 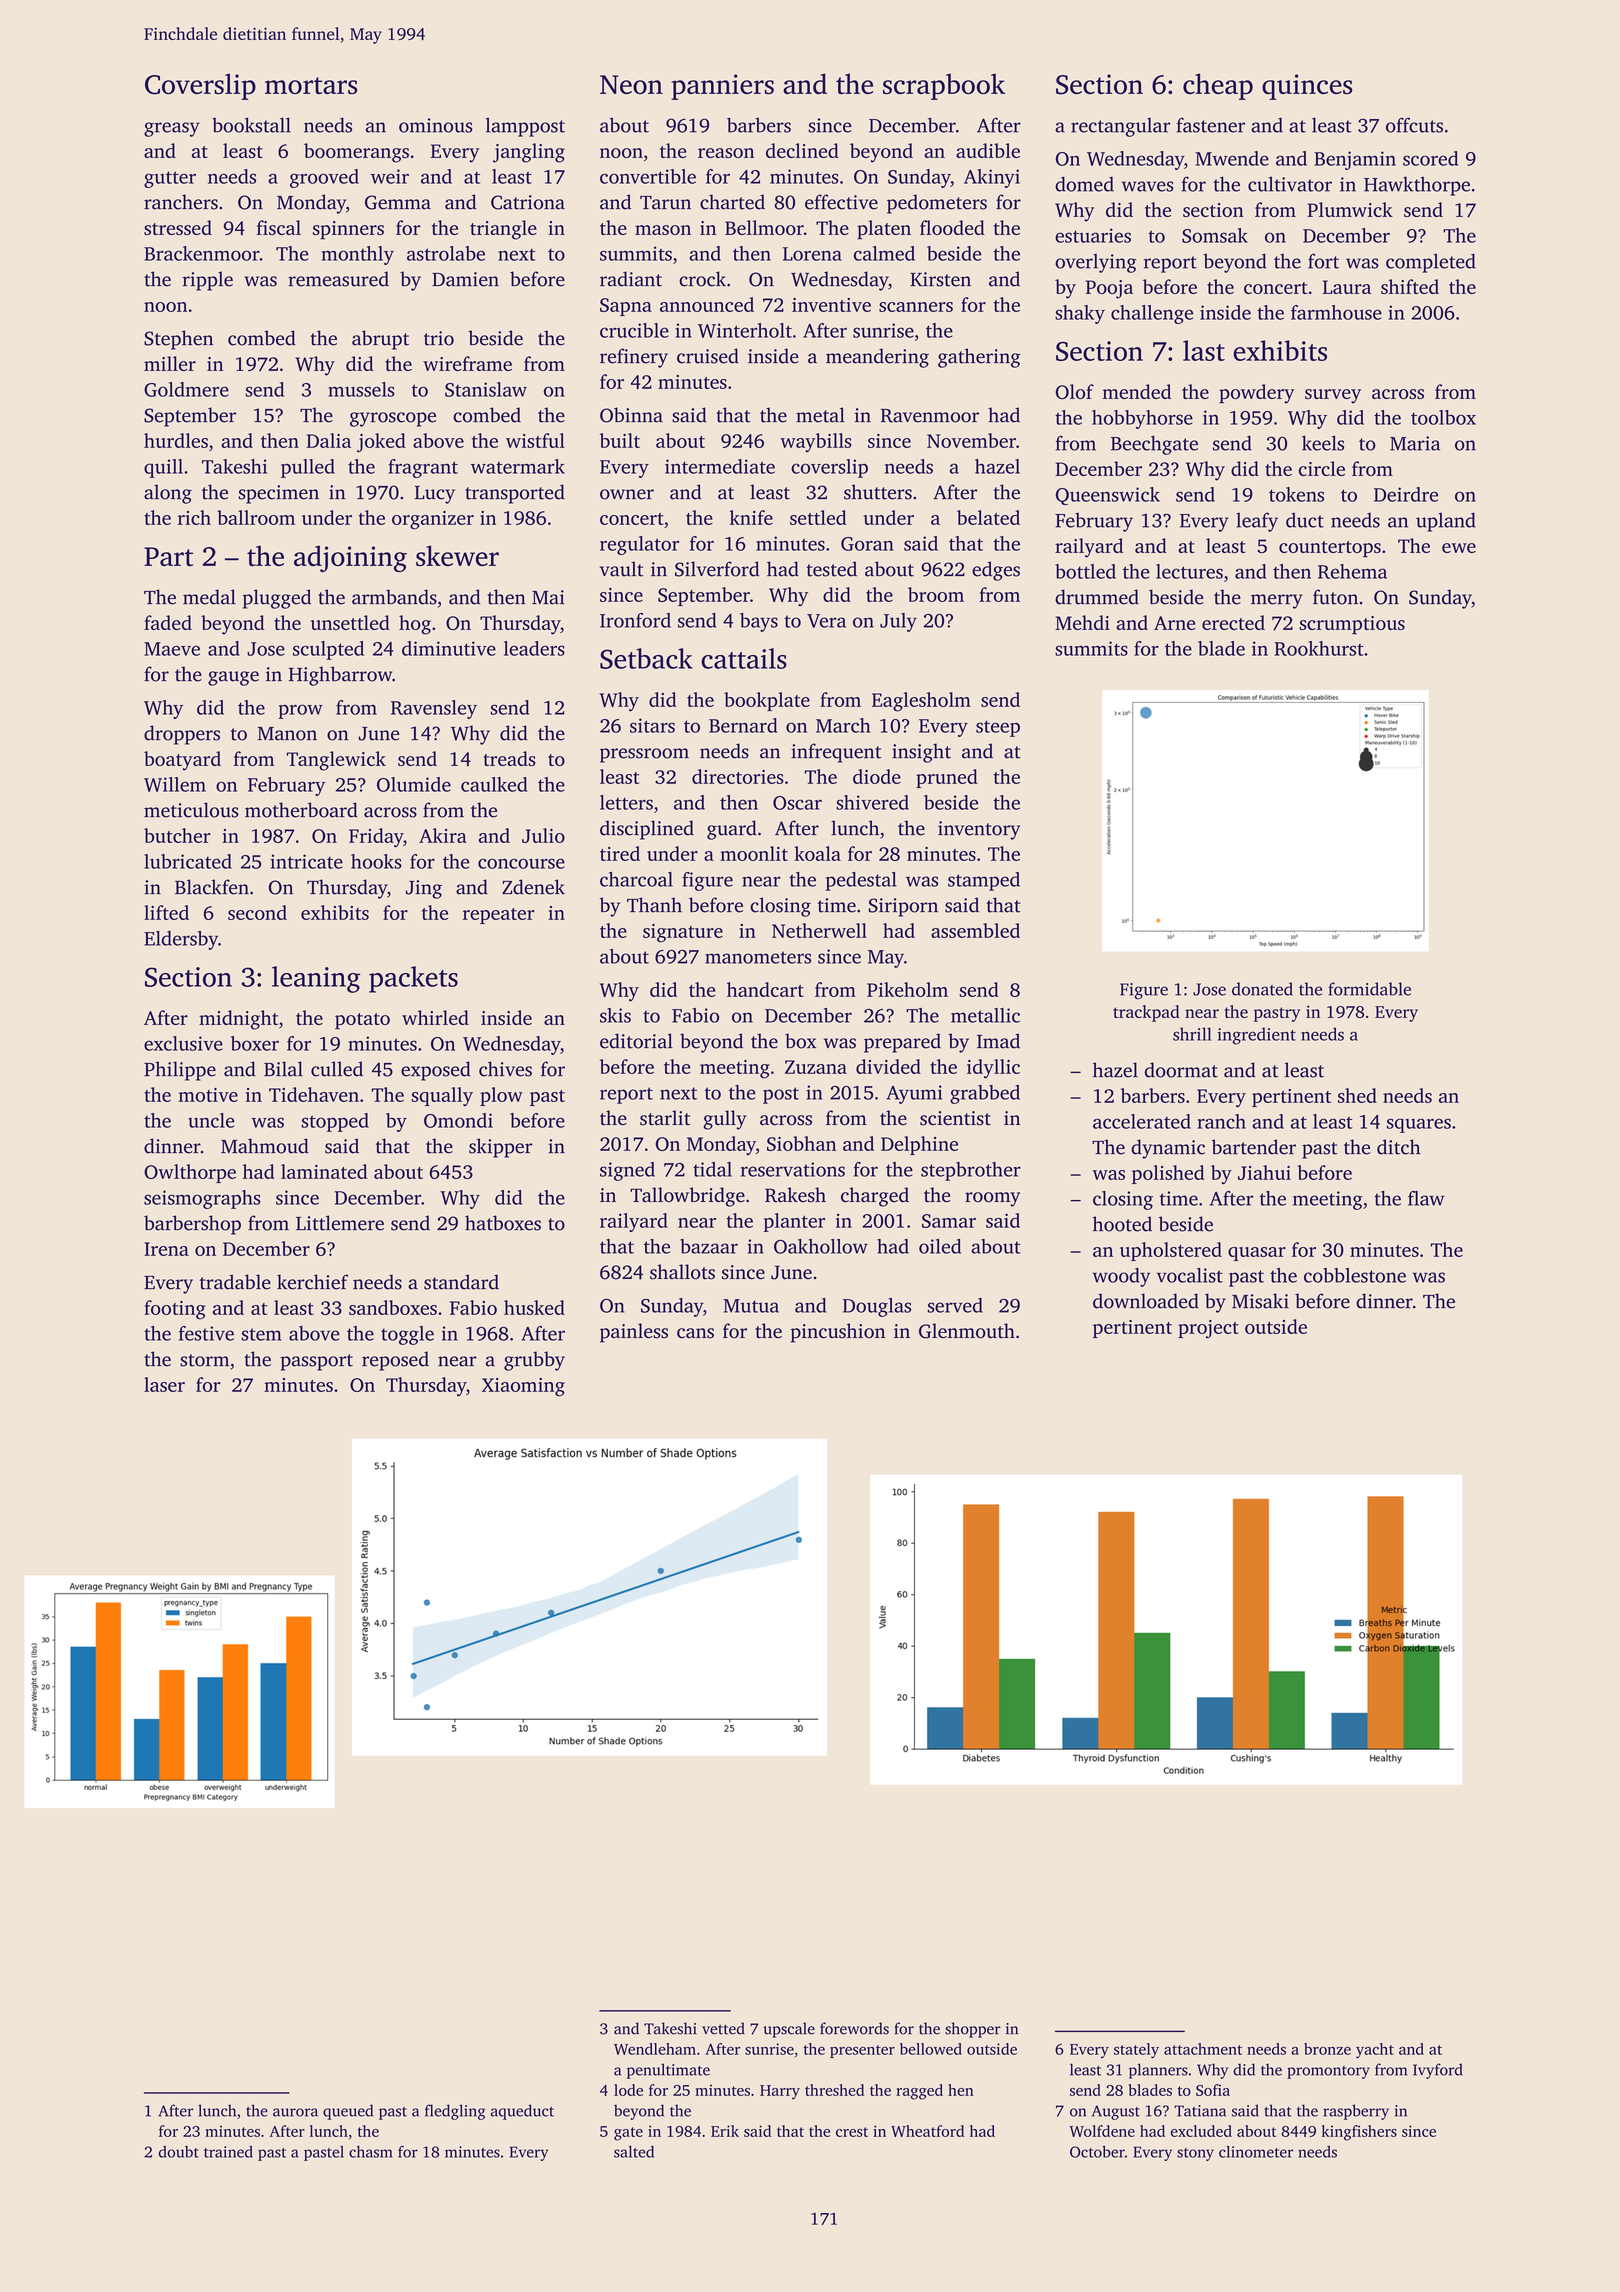 What do you see at coordinates (436, 125) in the image?
I see `ominous` at bounding box center [436, 125].
